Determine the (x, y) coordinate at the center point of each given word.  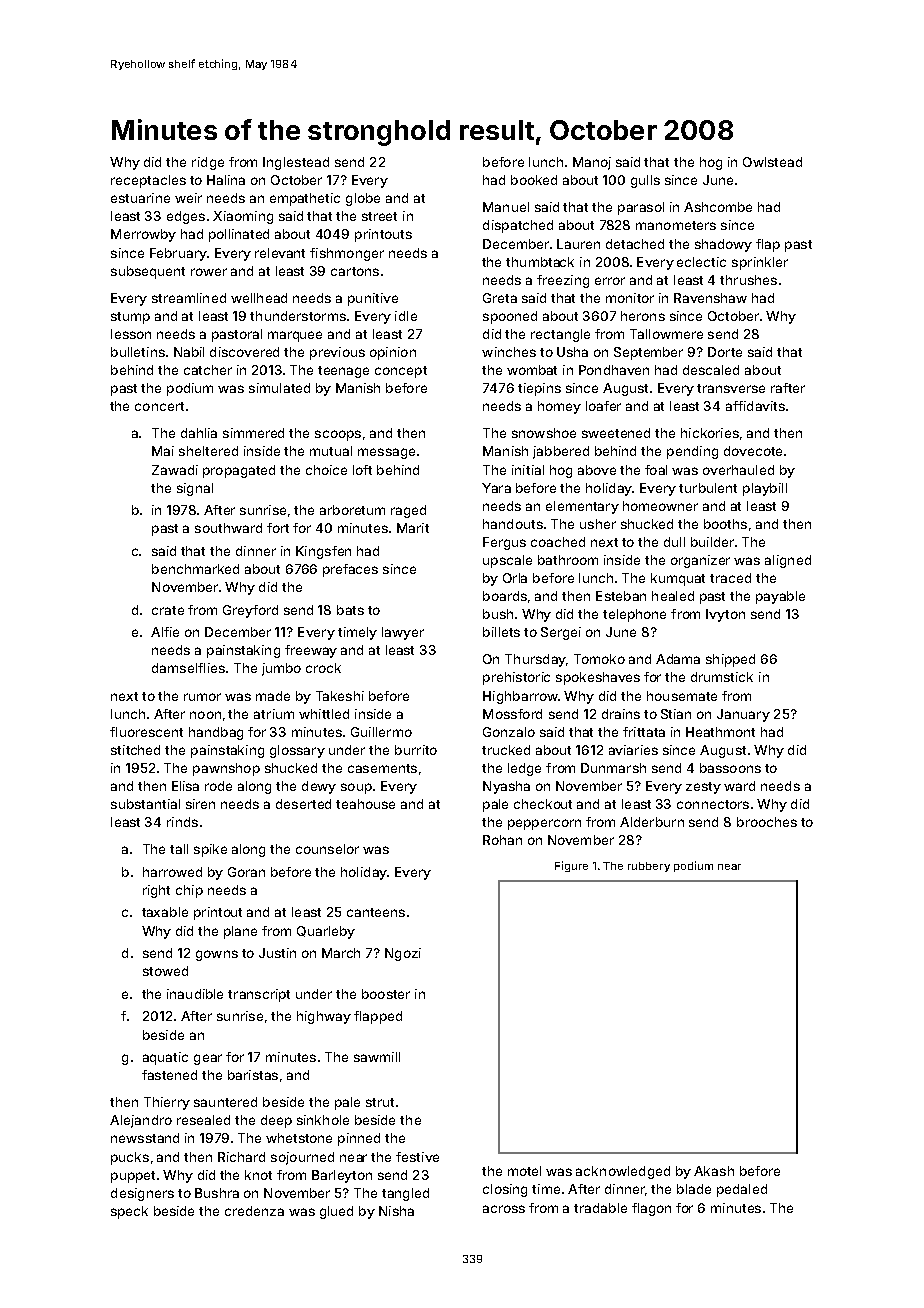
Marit (413, 528)
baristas (253, 1075)
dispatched (518, 226)
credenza (254, 1211)
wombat (532, 370)
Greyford (250, 611)
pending (692, 452)
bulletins (138, 352)
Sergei (561, 633)
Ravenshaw (710, 298)
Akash (714, 1171)
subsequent (148, 272)
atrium (274, 714)
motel (524, 1171)
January (743, 715)
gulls (645, 181)
